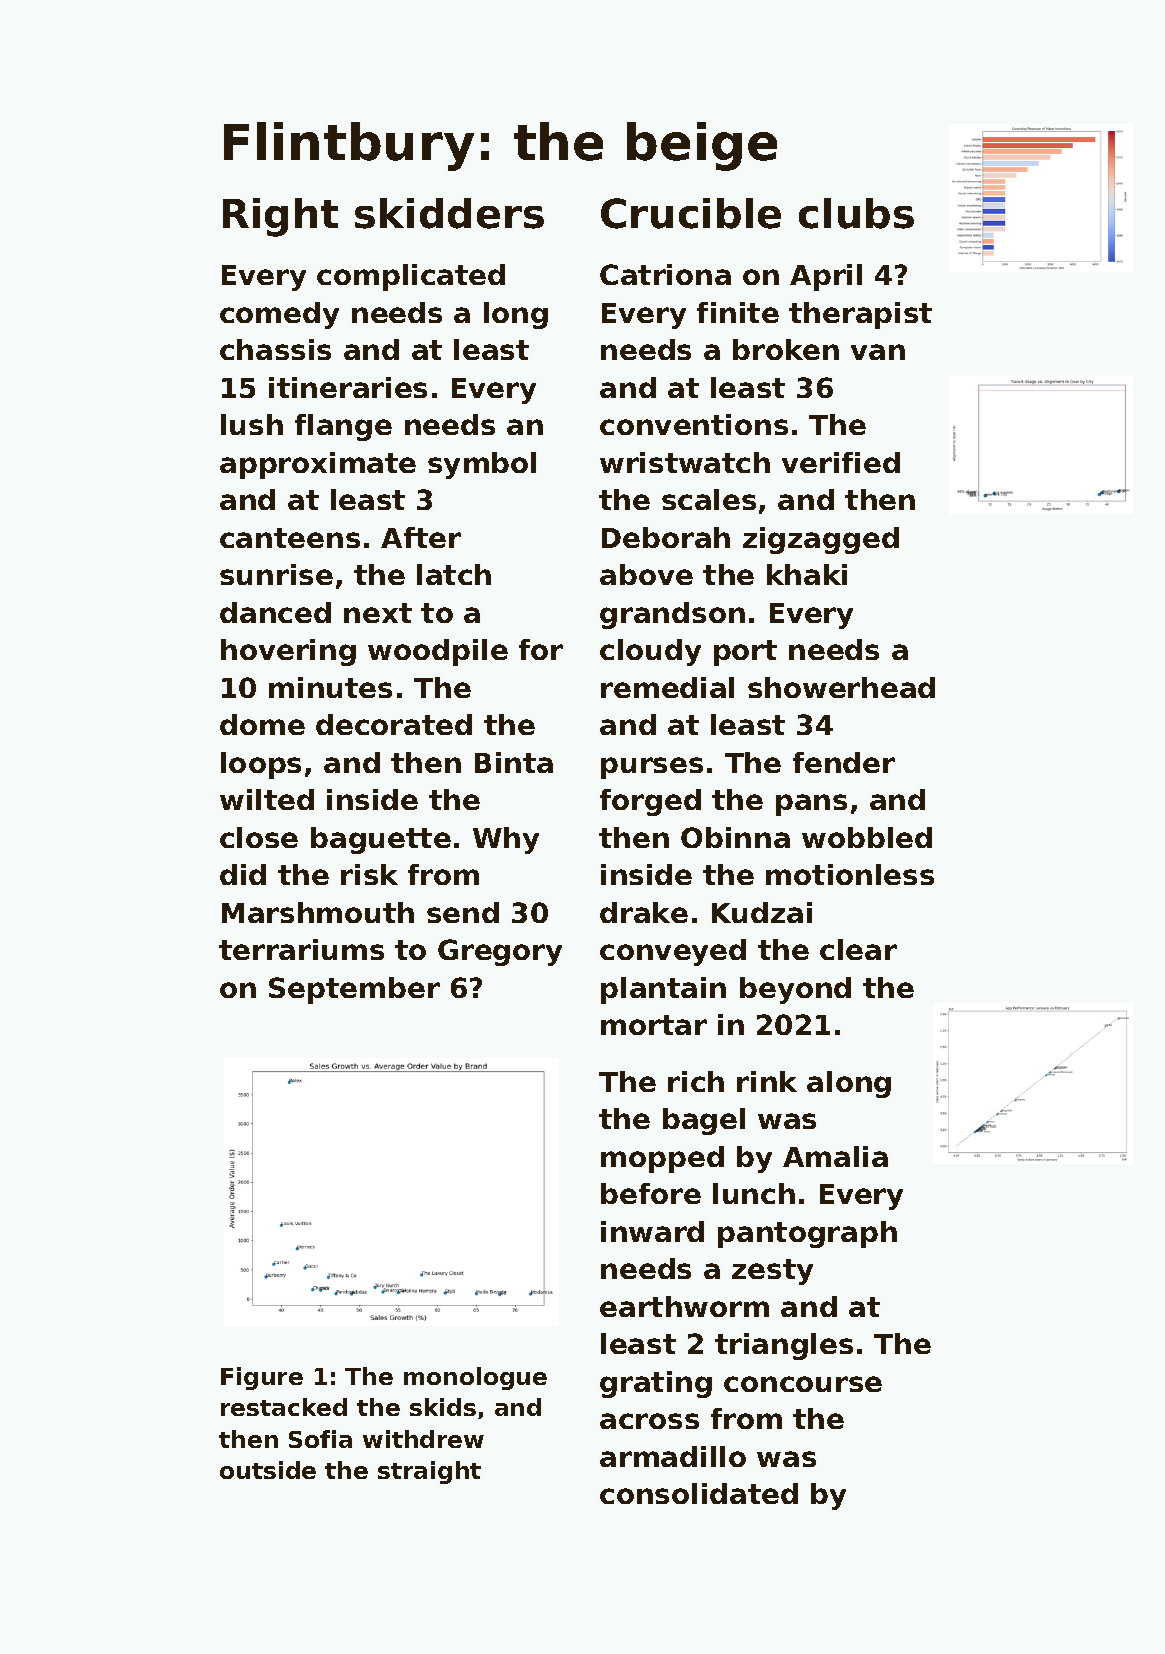 The image size is (1165, 1654). I want to click on approximate, so click(318, 465).
